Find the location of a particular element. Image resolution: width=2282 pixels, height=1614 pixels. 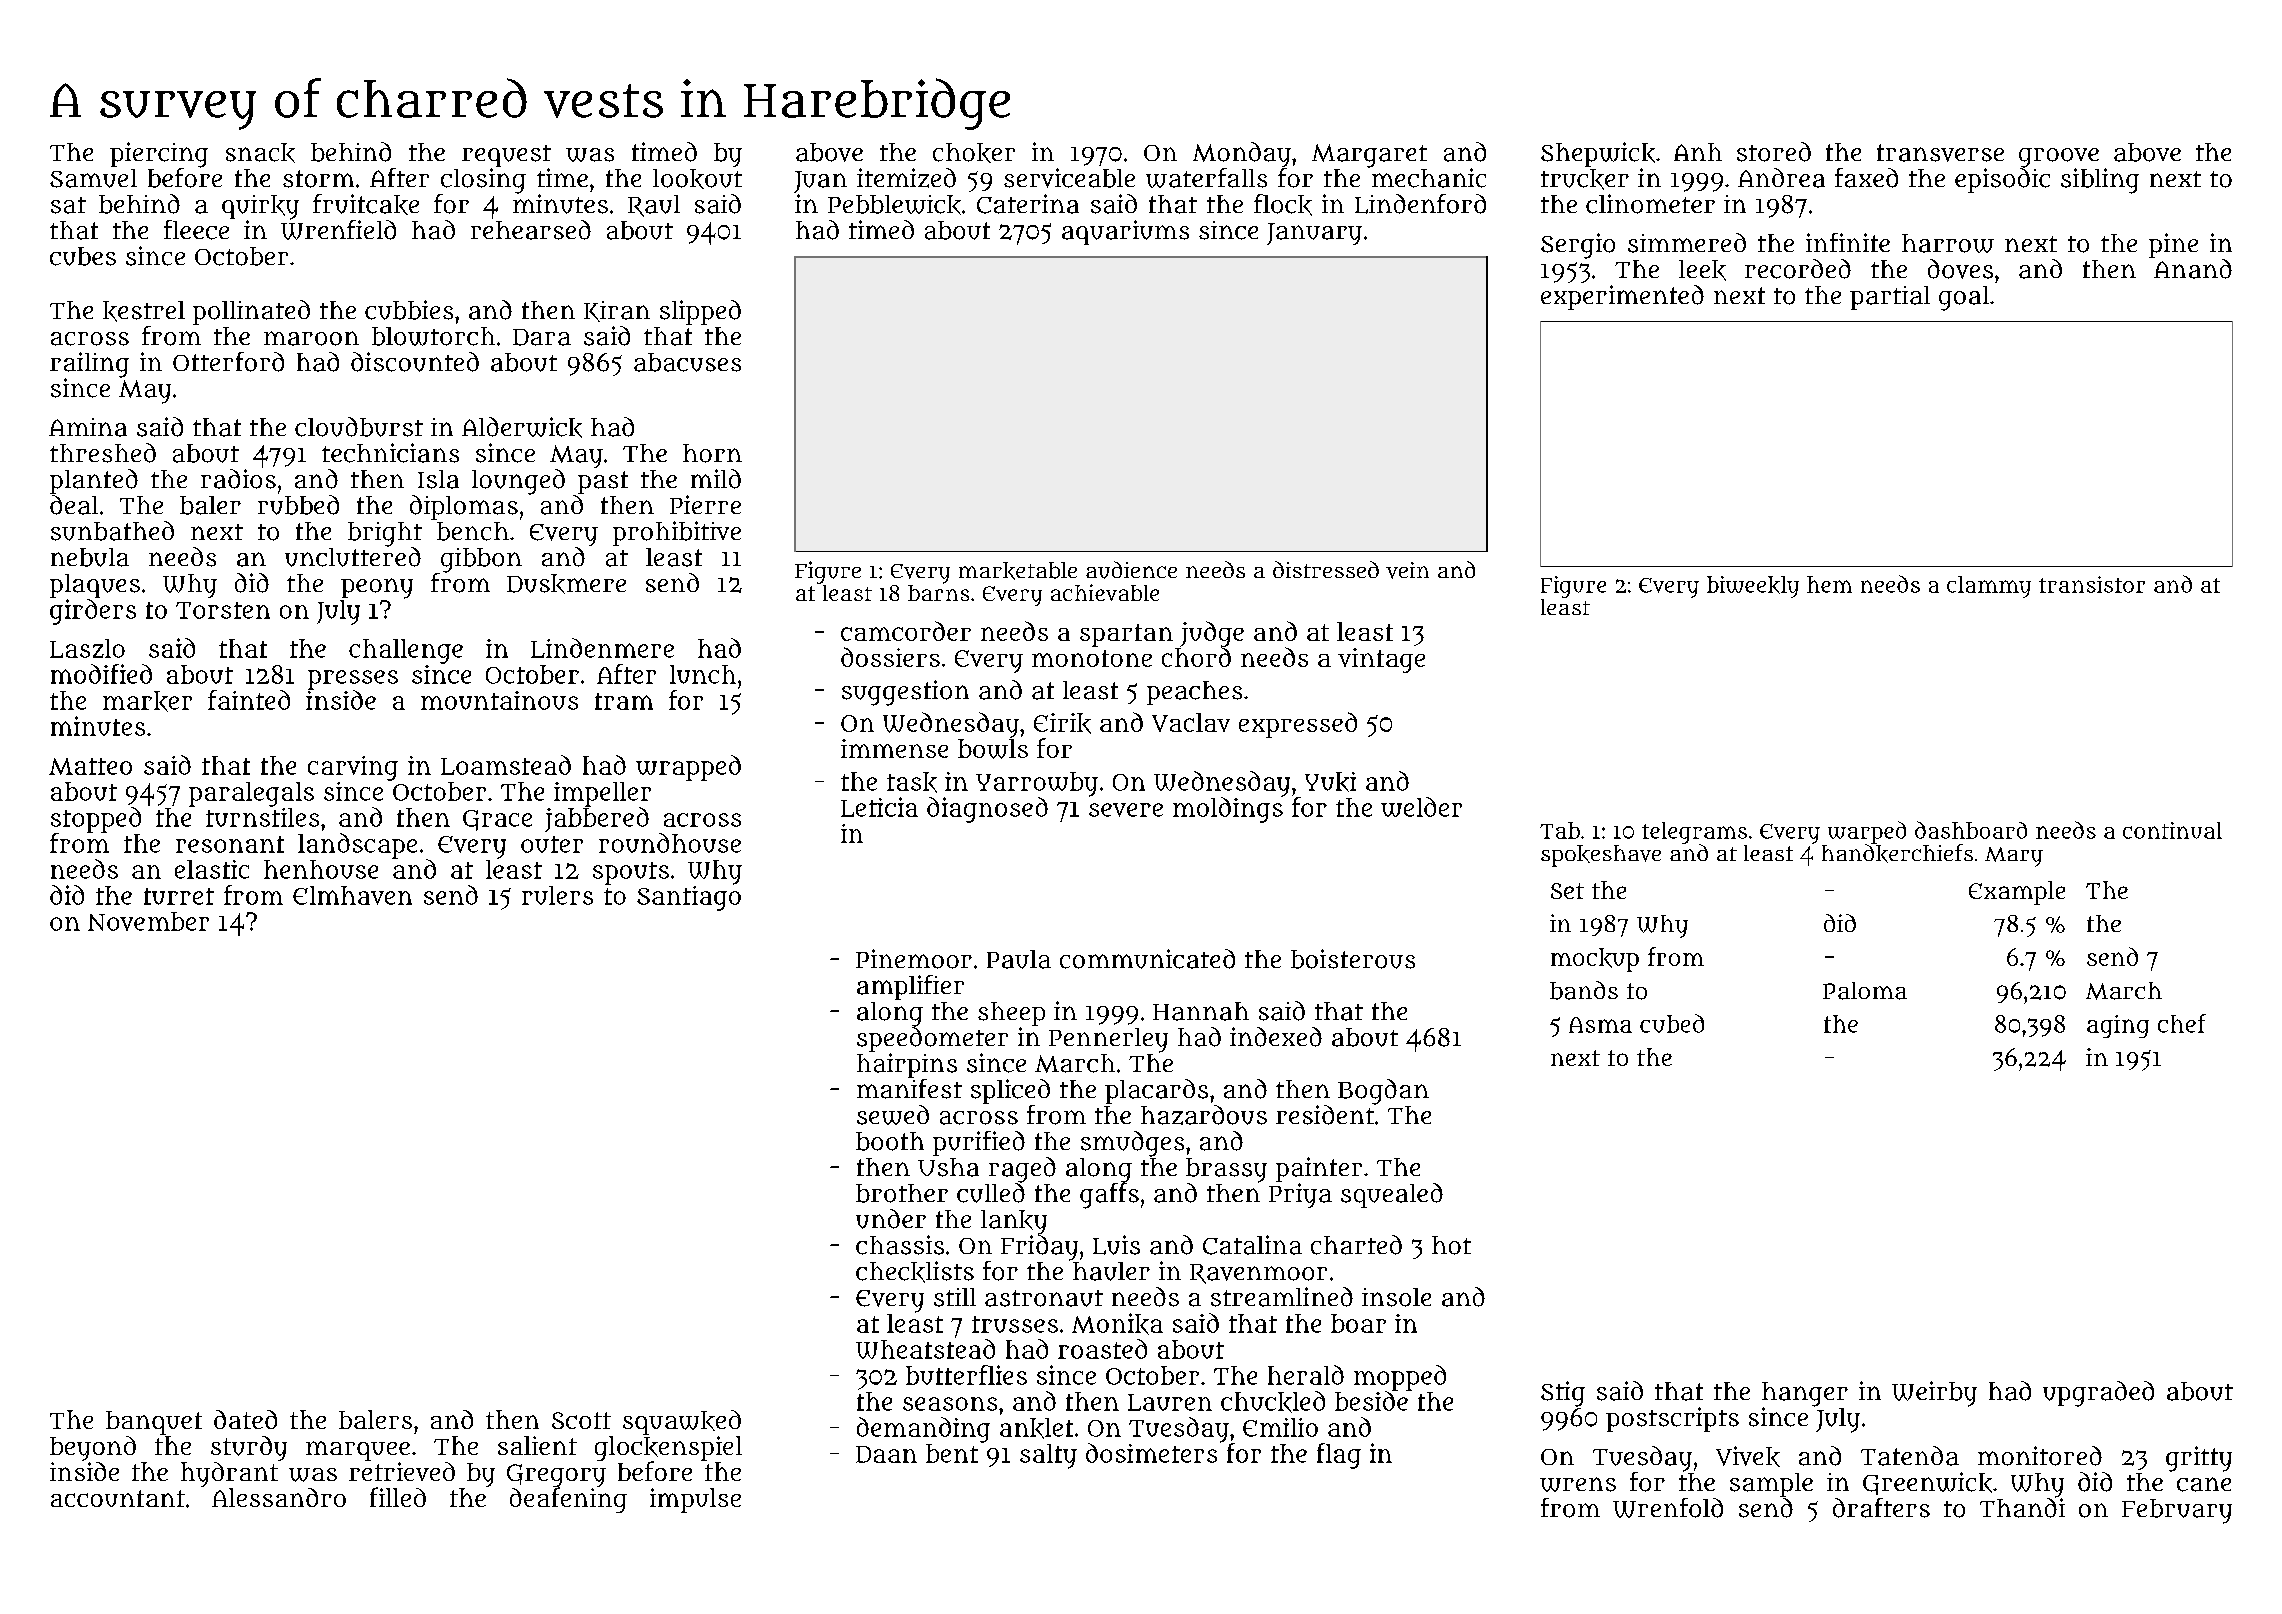

aquariums is located at coordinates (1125, 232).
